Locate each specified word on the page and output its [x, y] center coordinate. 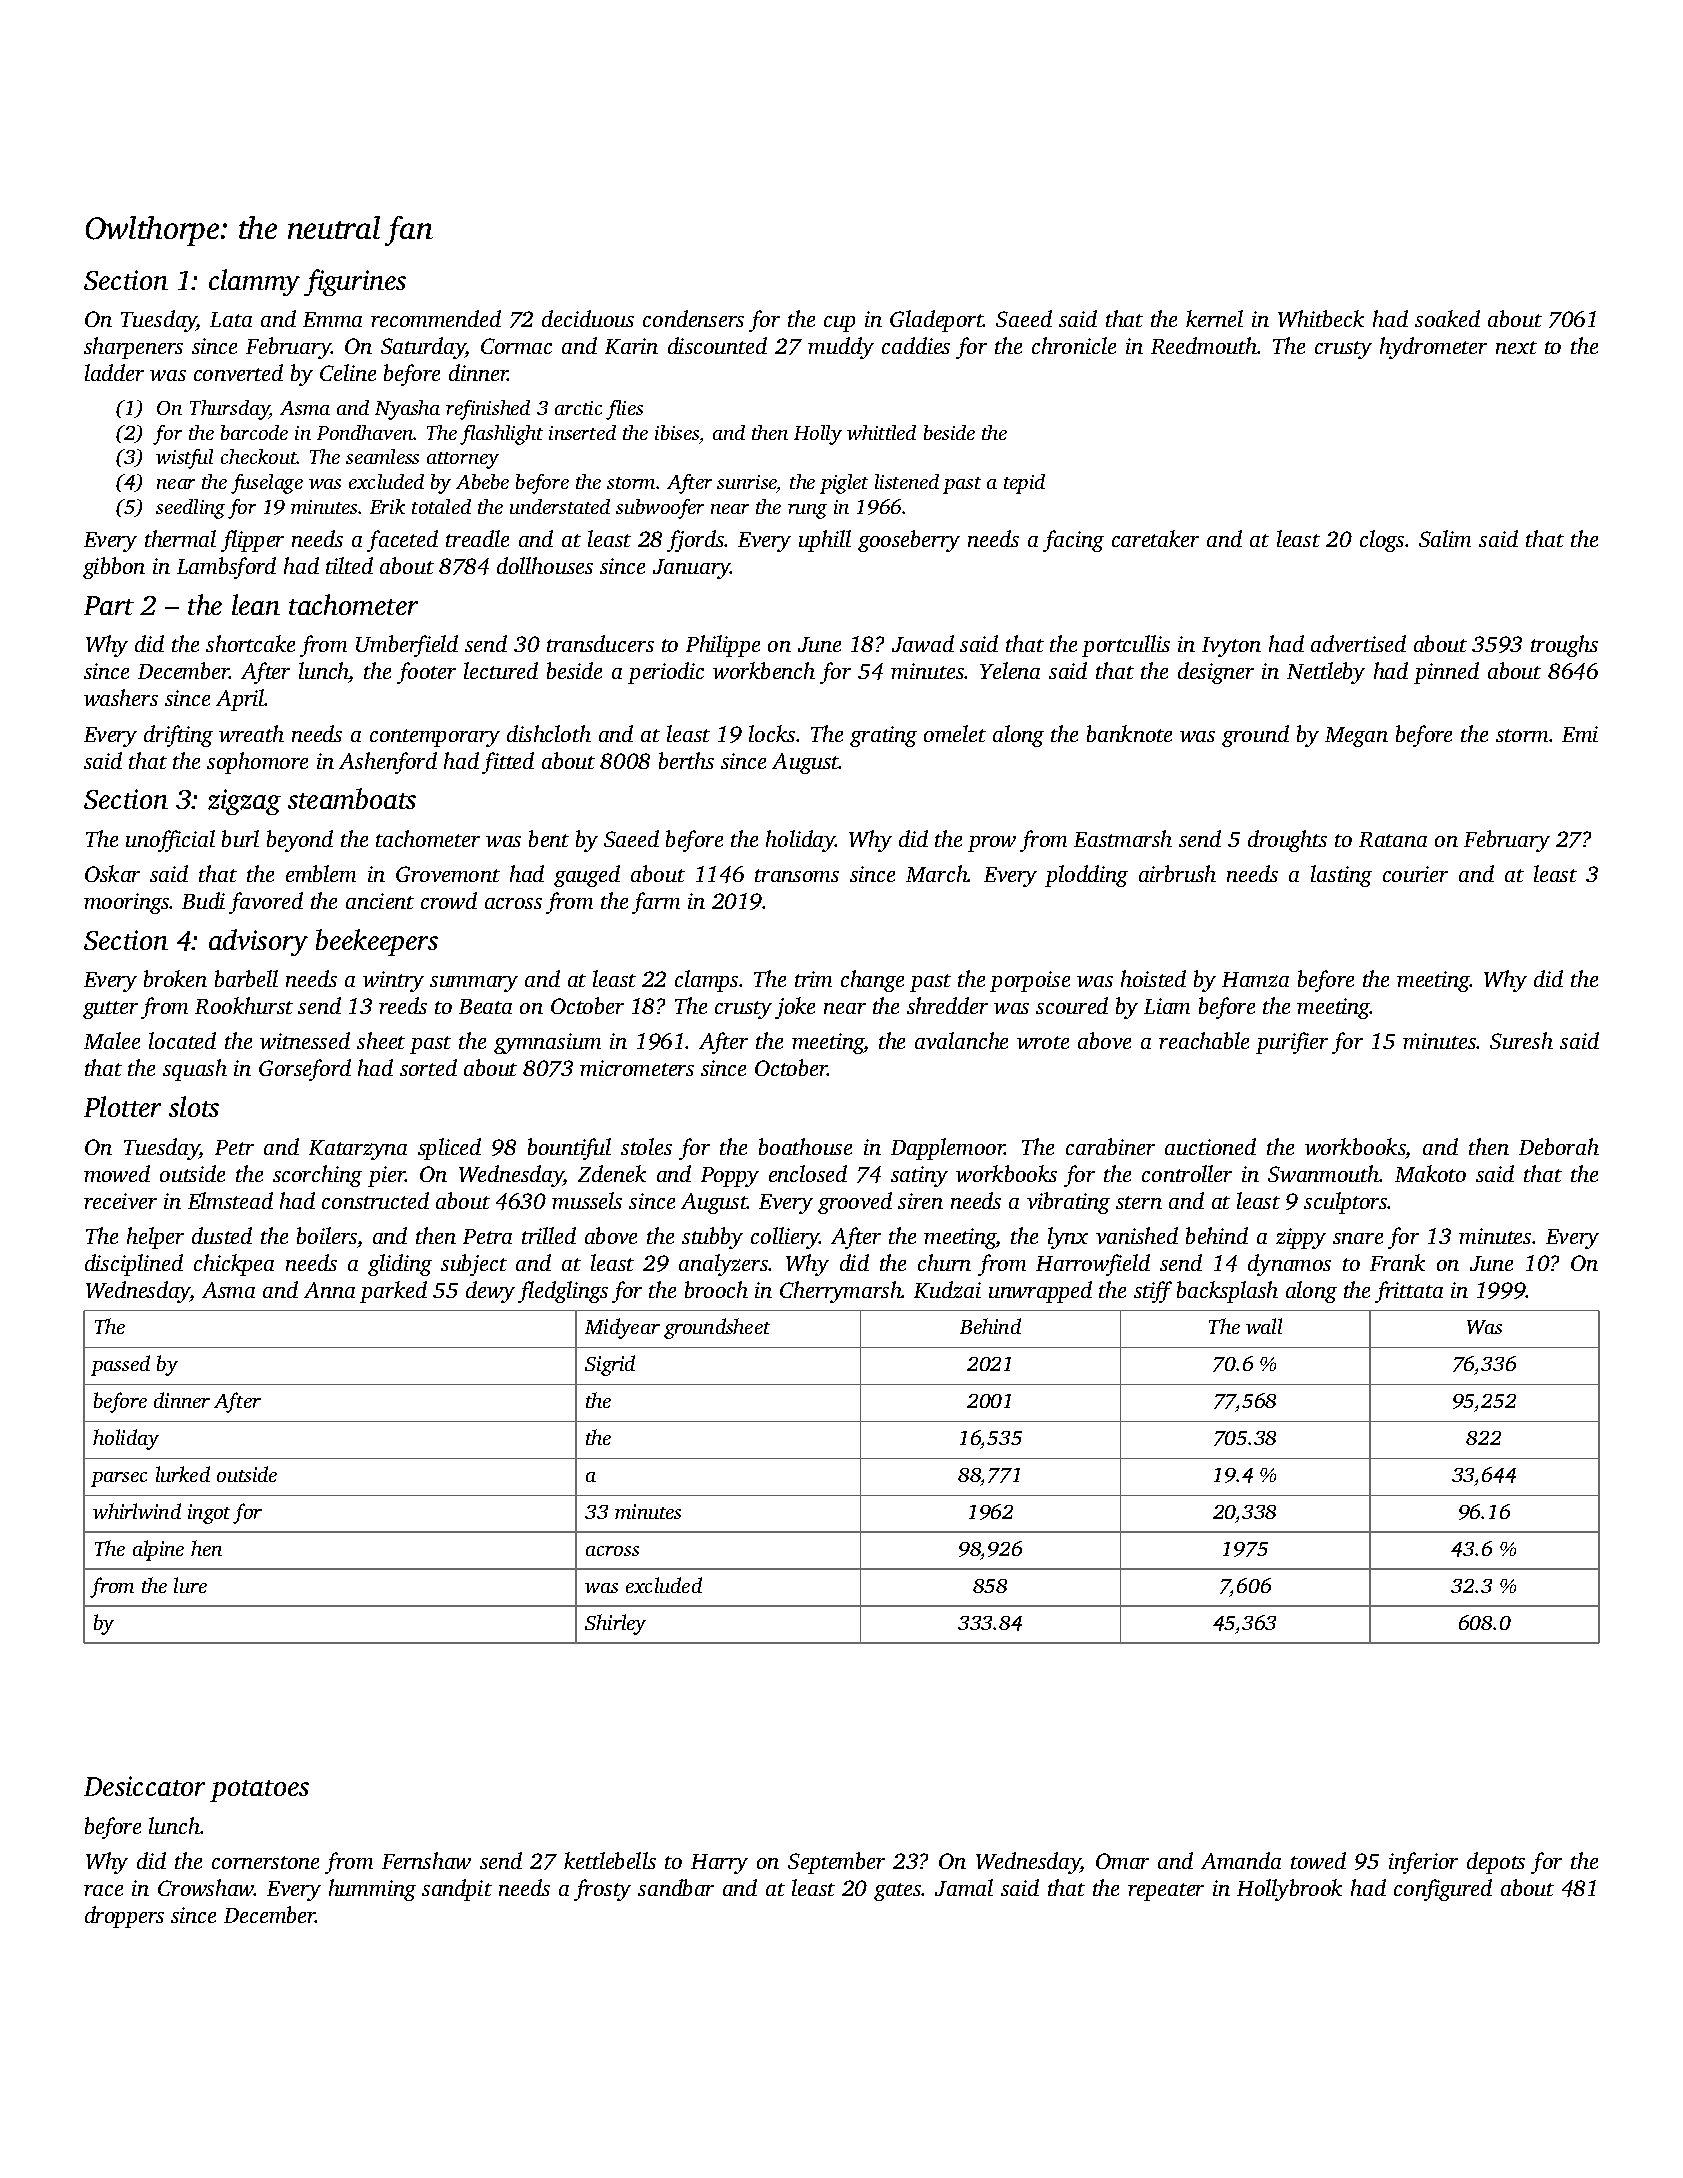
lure [190, 1585]
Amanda [1241, 1860]
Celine [348, 372]
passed [120, 1365]
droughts [1287, 841]
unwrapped [1040, 1292]
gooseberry [909, 541]
